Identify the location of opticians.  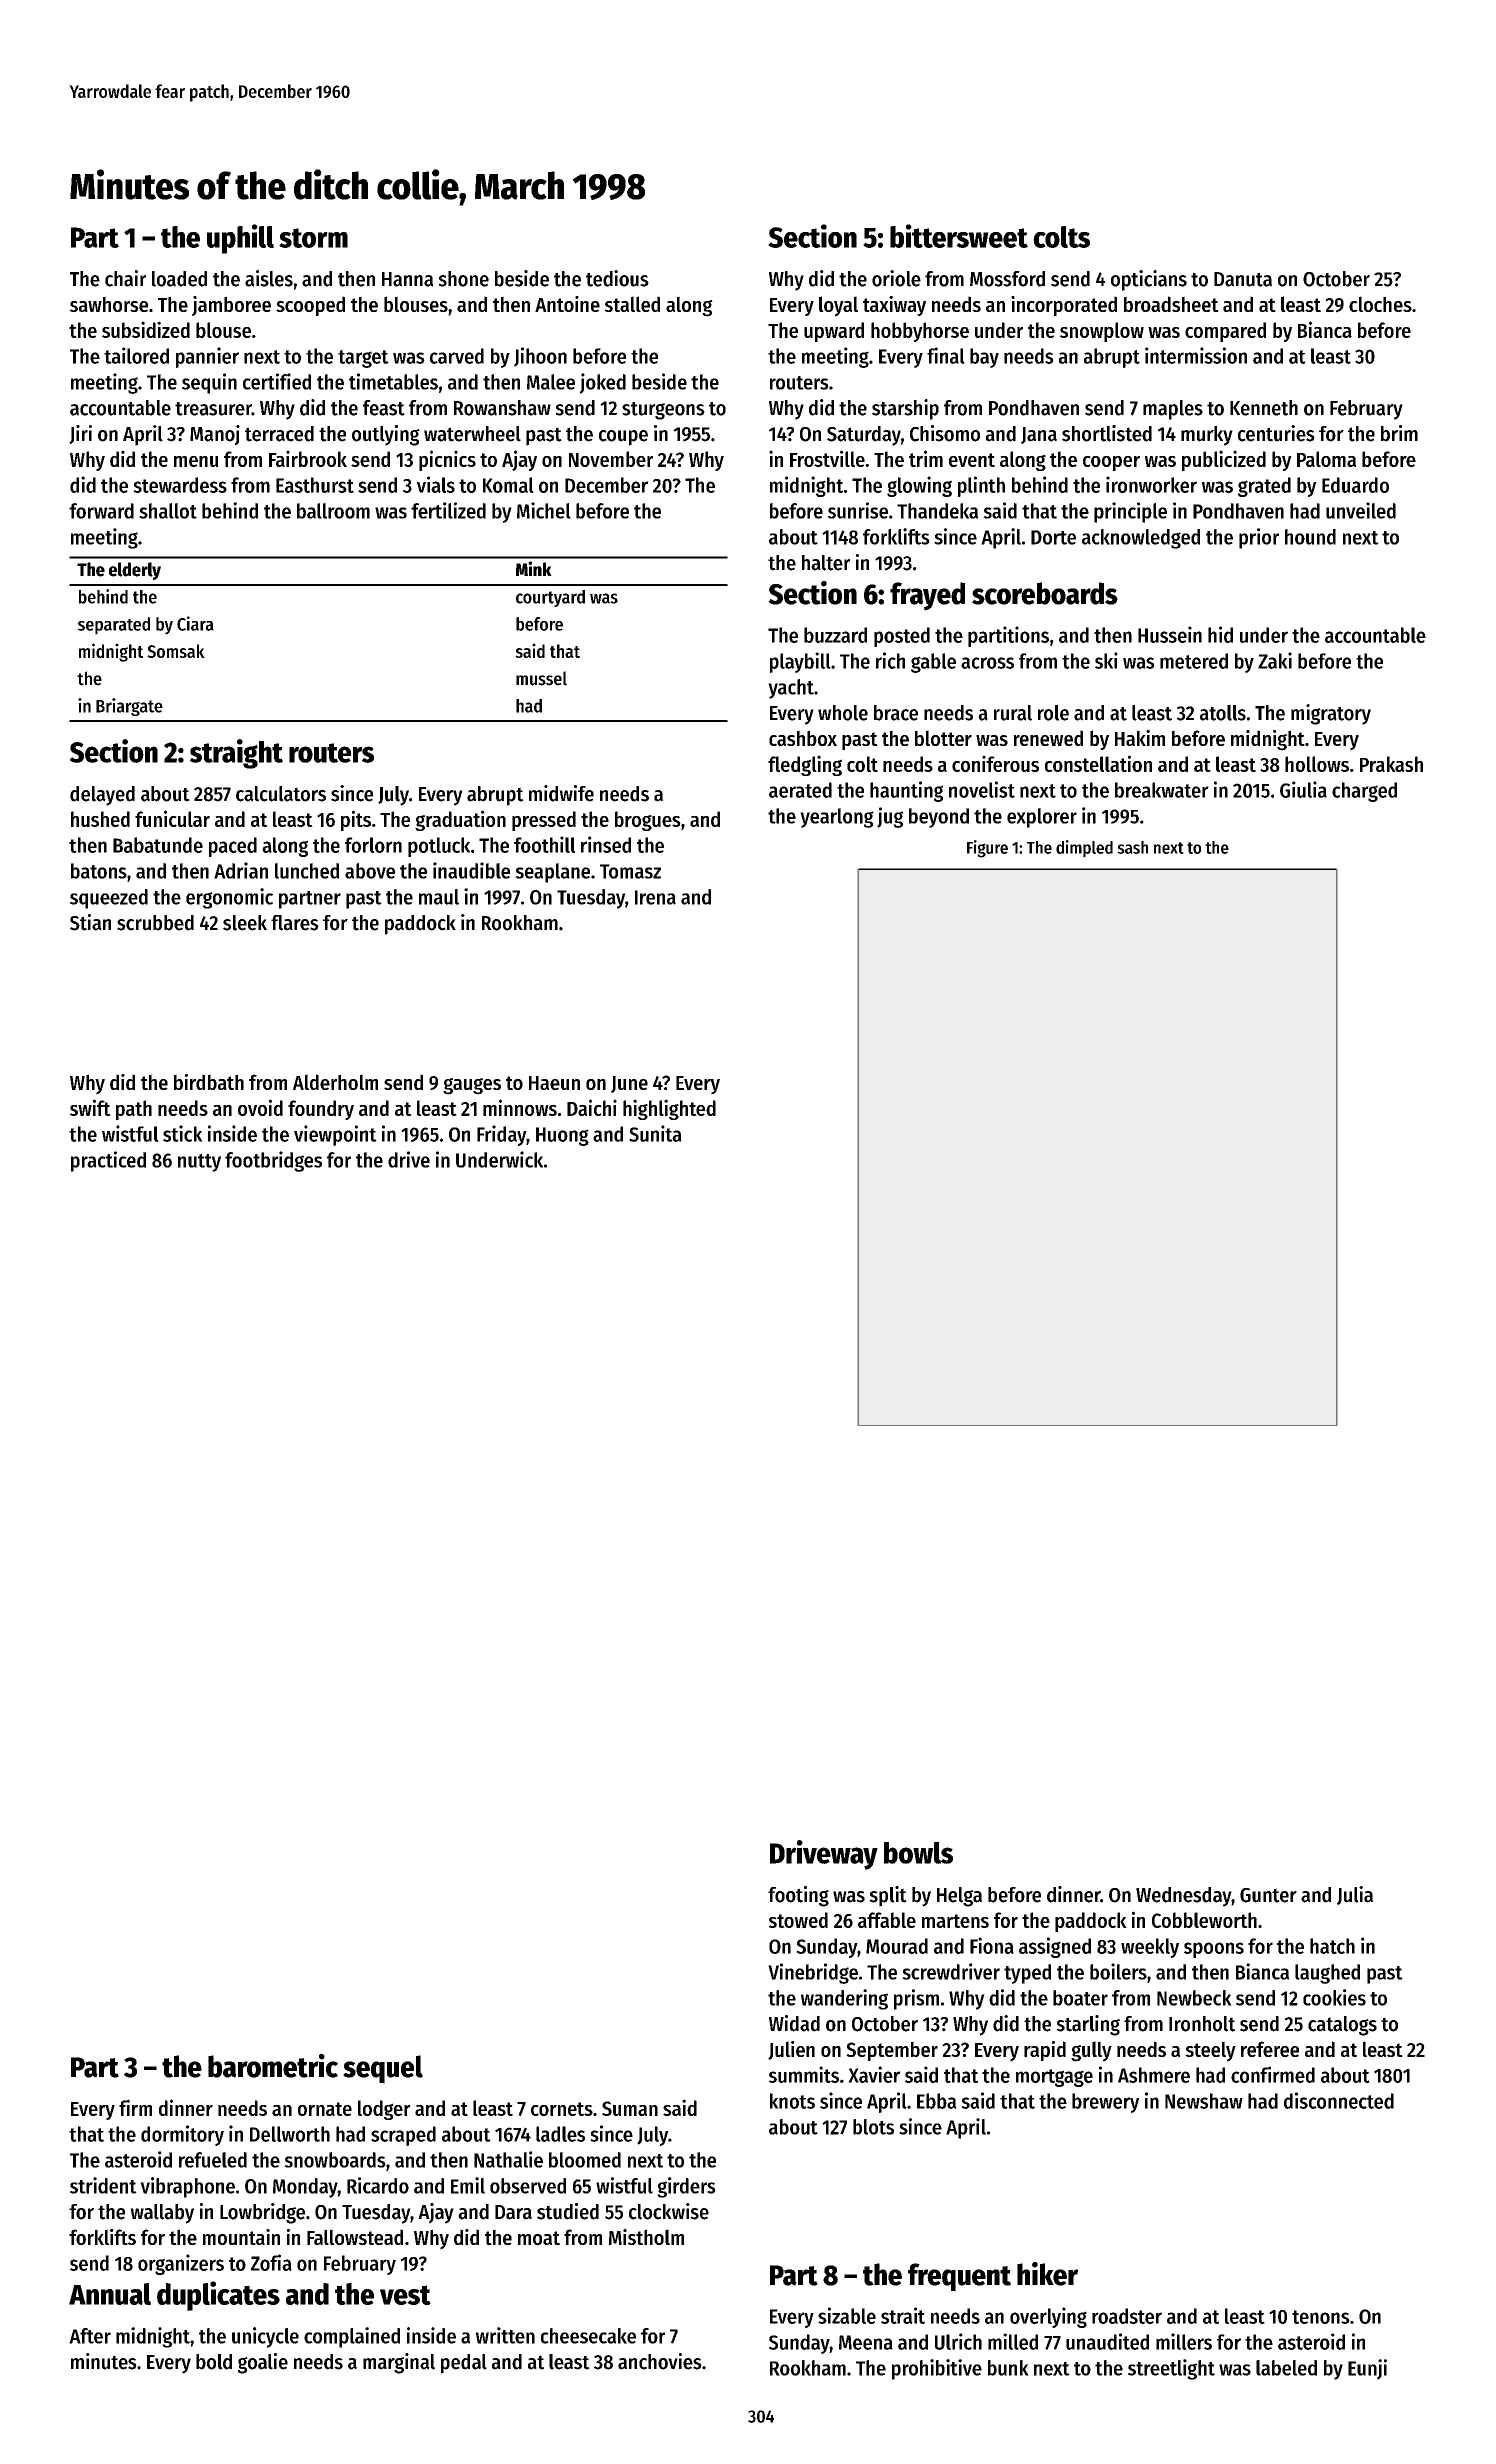
(1149, 280).
